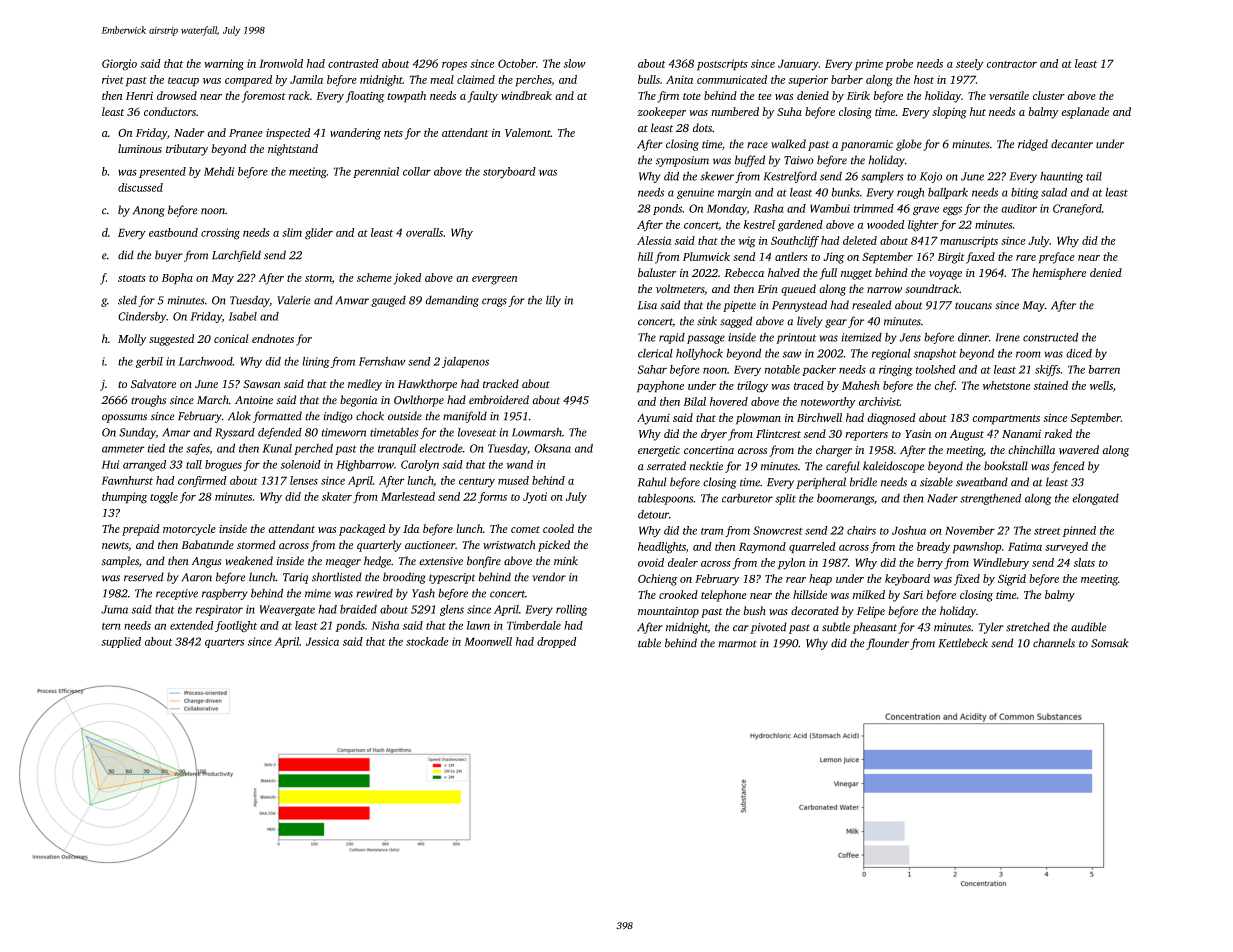 The width and height of the document is (1233, 952). I want to click on storyboard, so click(509, 173).
